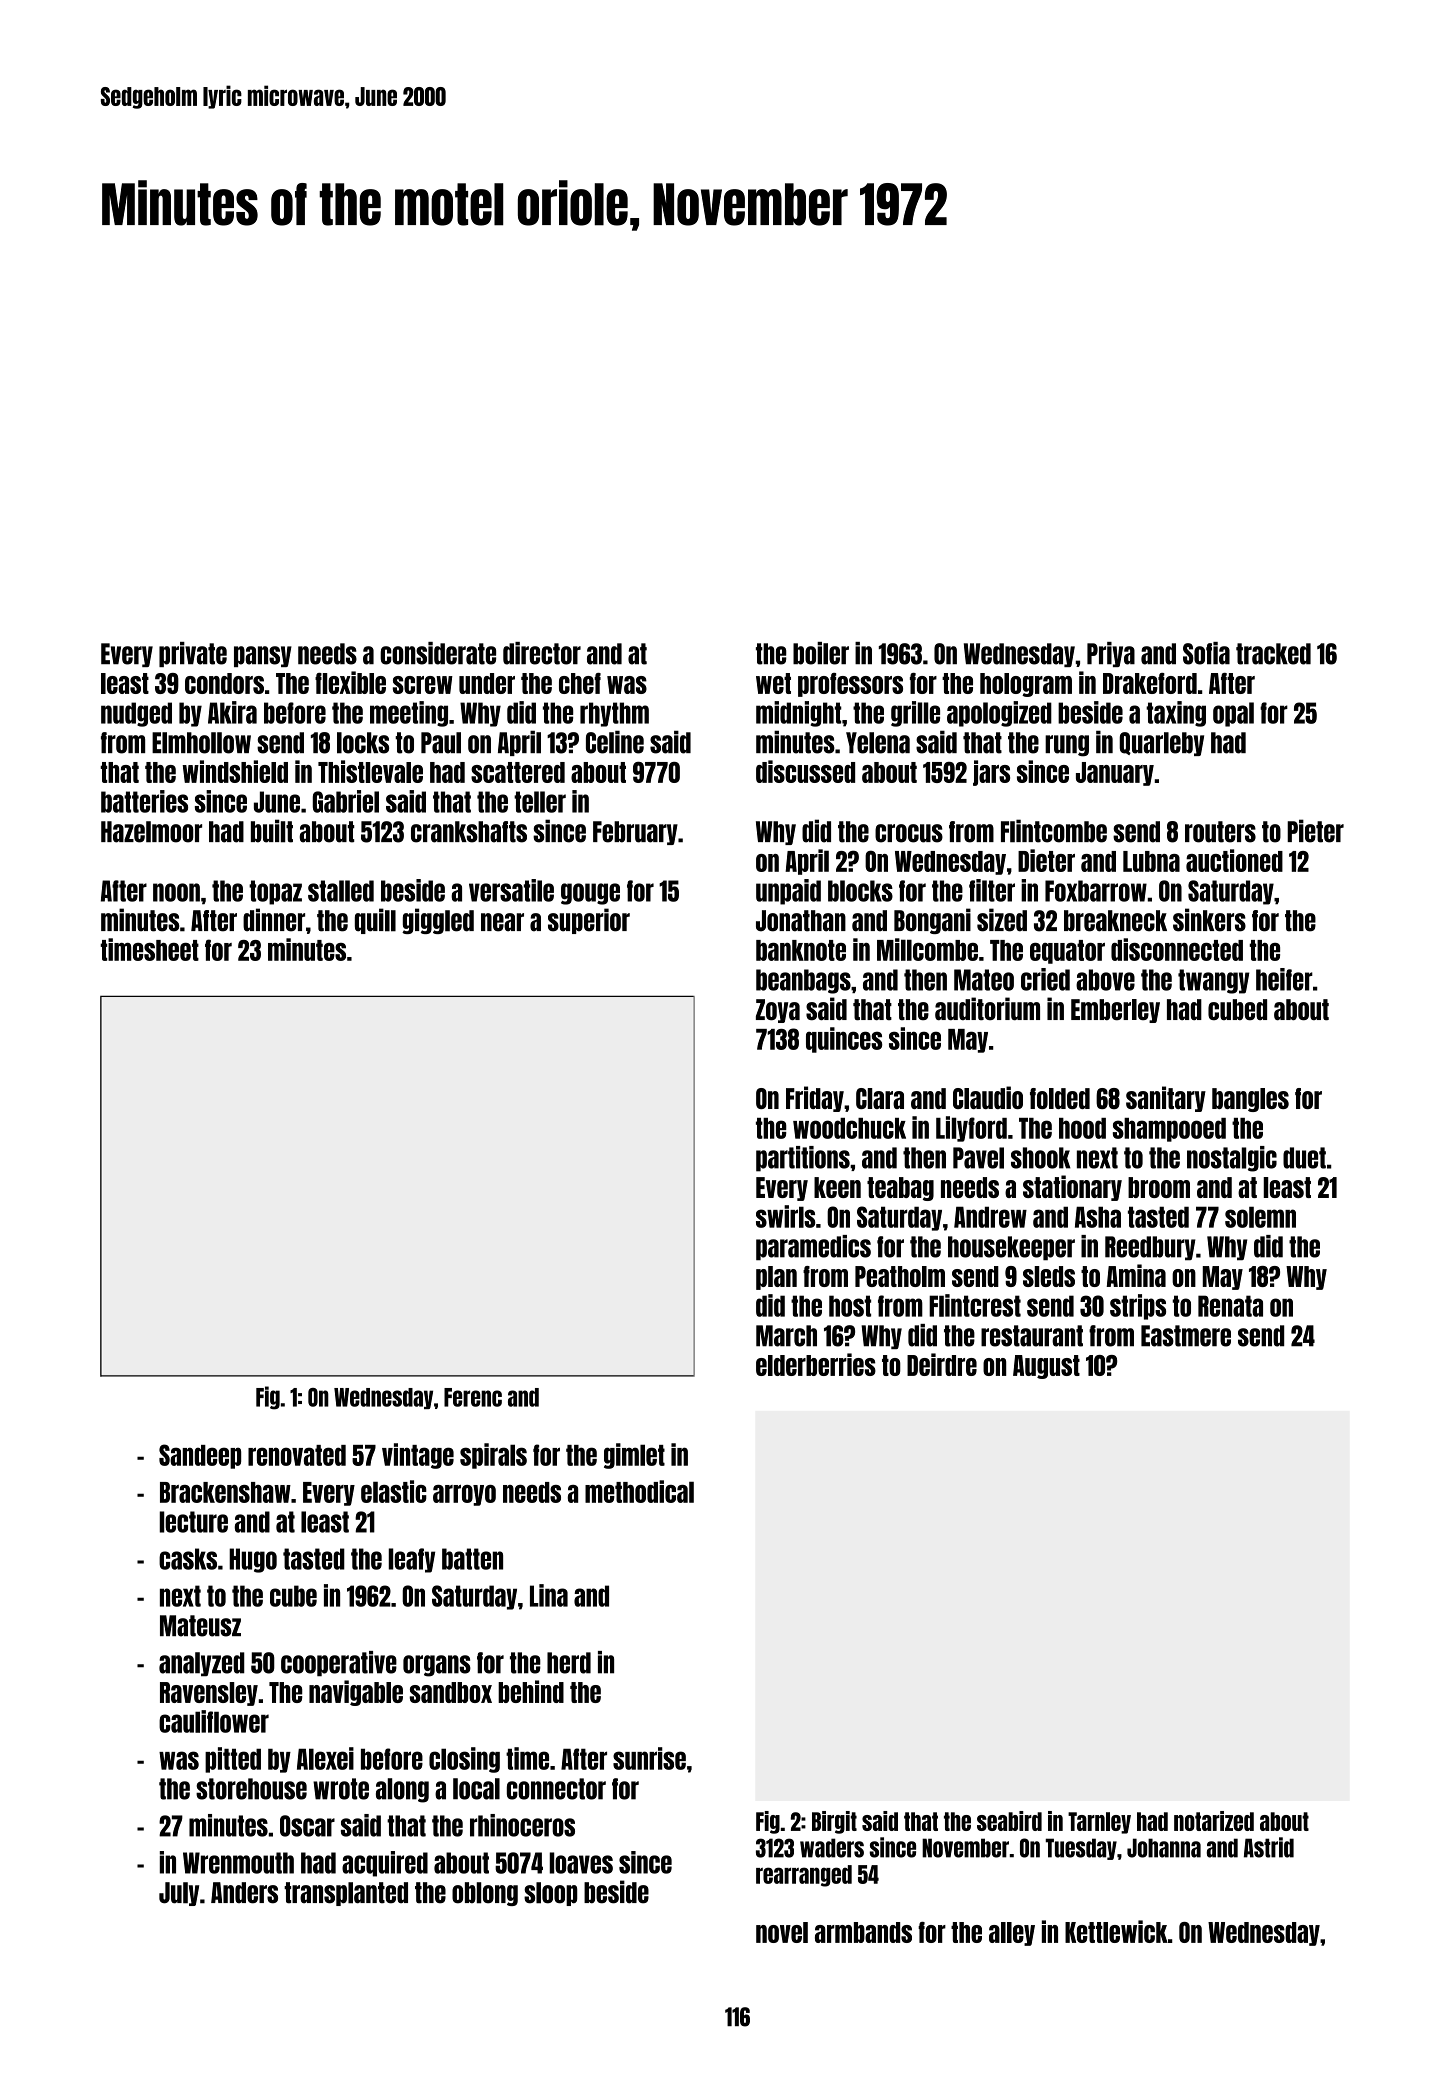 This image has height=2100, width=1450. I want to click on private, so click(193, 654).
